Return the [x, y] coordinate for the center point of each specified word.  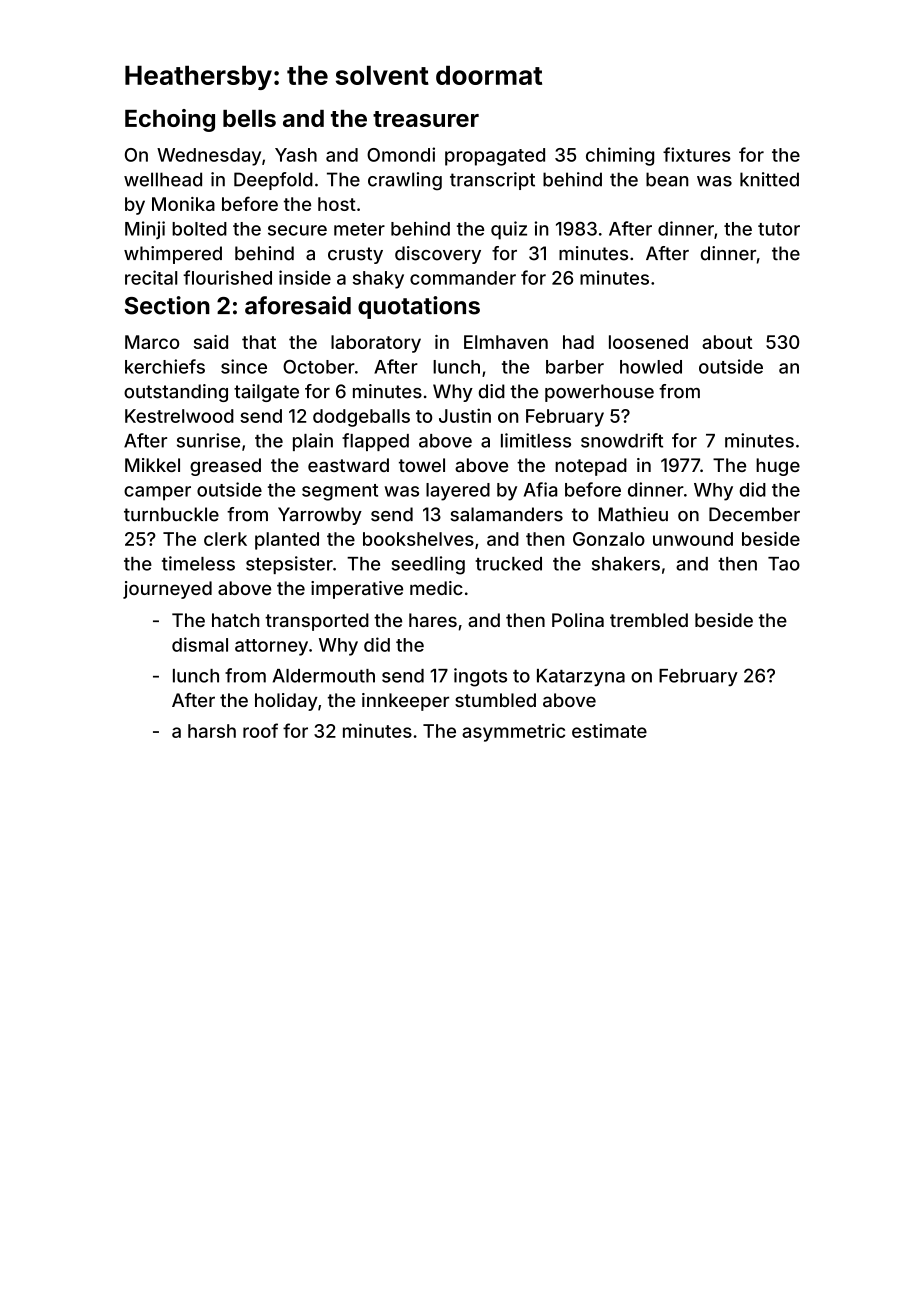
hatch [235, 620]
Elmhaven [506, 342]
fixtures [697, 154]
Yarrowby [320, 516]
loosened [648, 342]
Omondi [401, 154]
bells [249, 118]
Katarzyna [581, 677]
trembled [649, 620]
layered [458, 492]
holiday [286, 702]
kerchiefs [165, 366]
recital [151, 277]
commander [463, 278]
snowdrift [622, 440]
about [727, 342]
